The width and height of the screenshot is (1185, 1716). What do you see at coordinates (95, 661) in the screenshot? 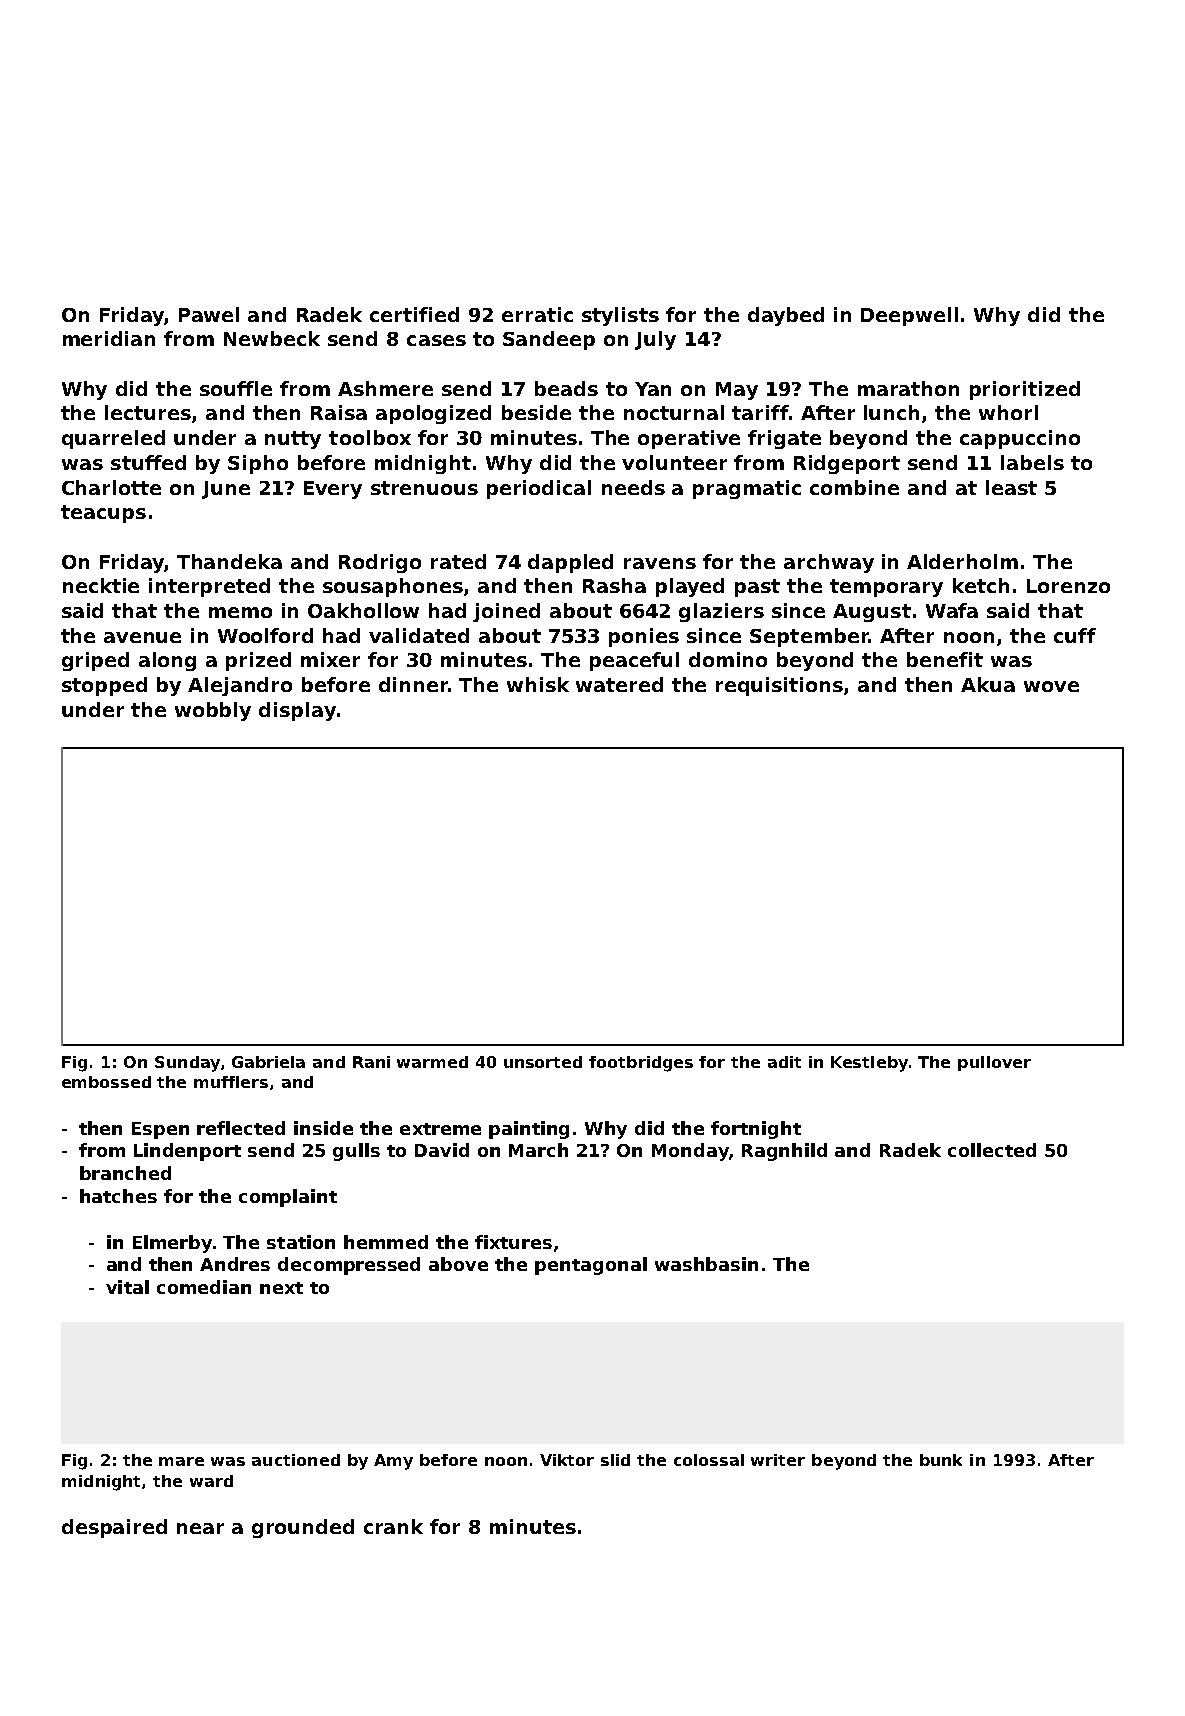
I see `griped` at bounding box center [95, 661].
